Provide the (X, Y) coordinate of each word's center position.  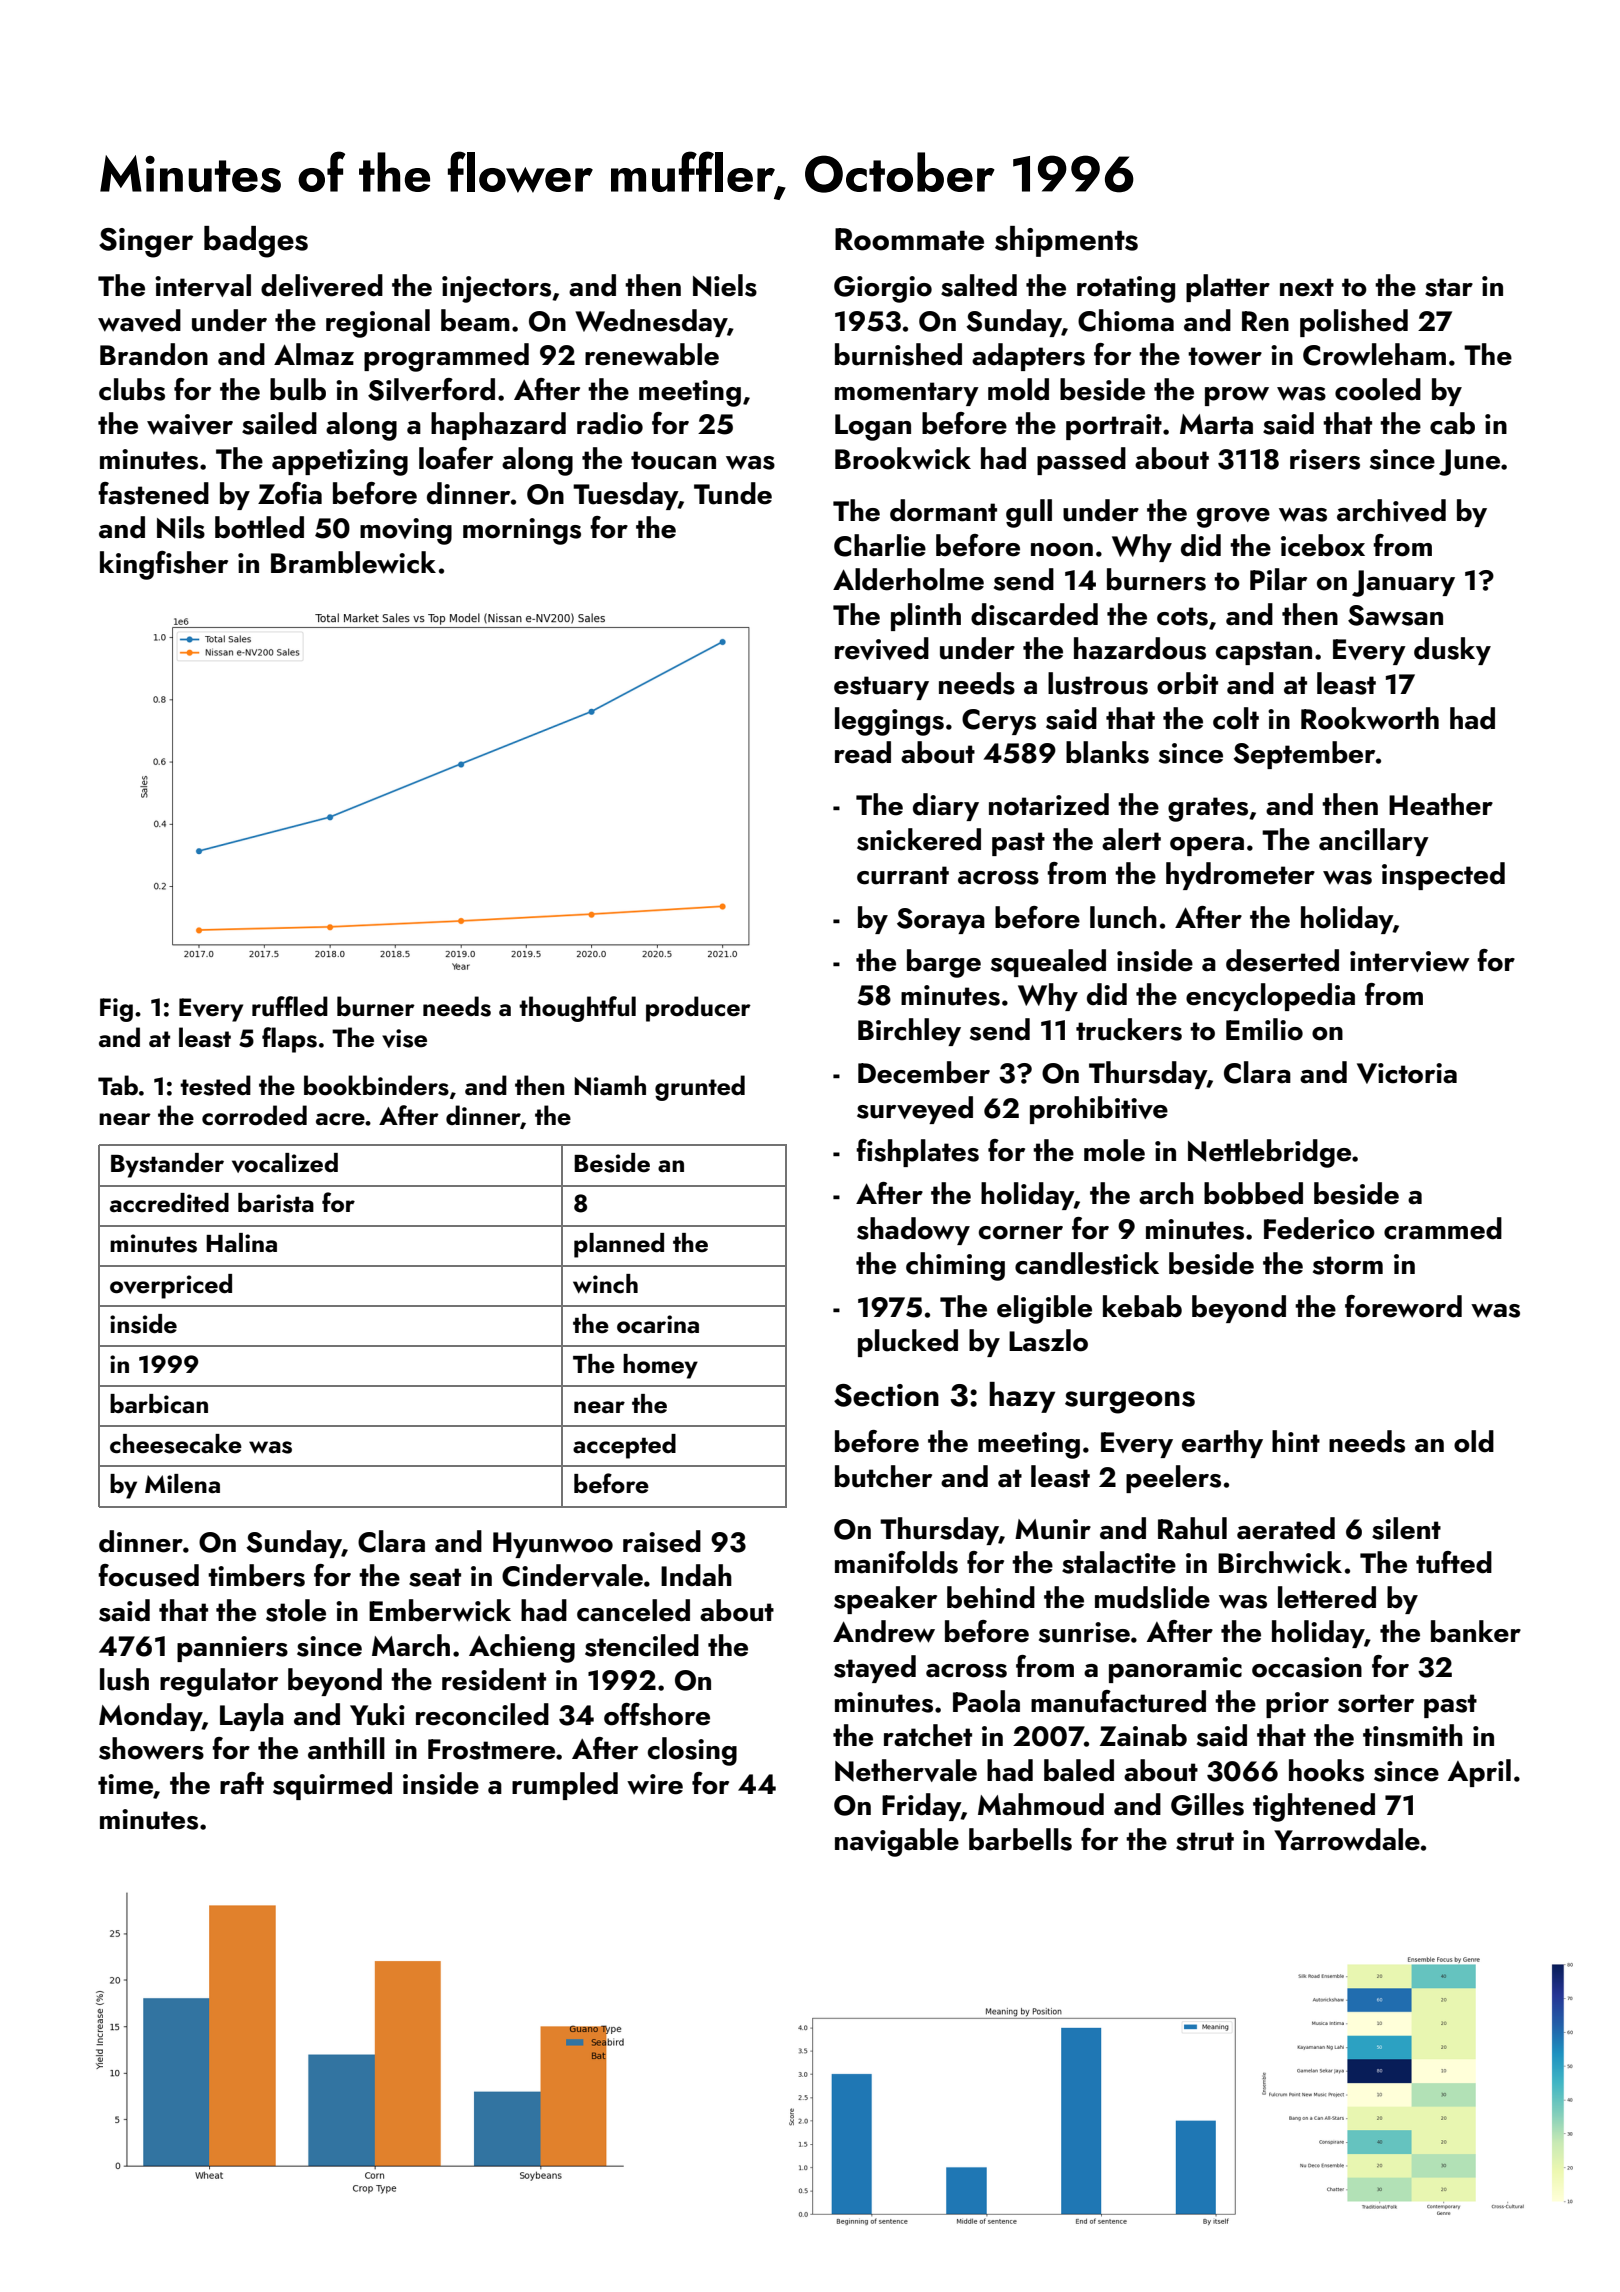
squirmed (332, 1786)
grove (1233, 518)
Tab (118, 1085)
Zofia (290, 493)
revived (882, 648)
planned (619, 1245)
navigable (897, 1842)
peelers (1173, 1479)
